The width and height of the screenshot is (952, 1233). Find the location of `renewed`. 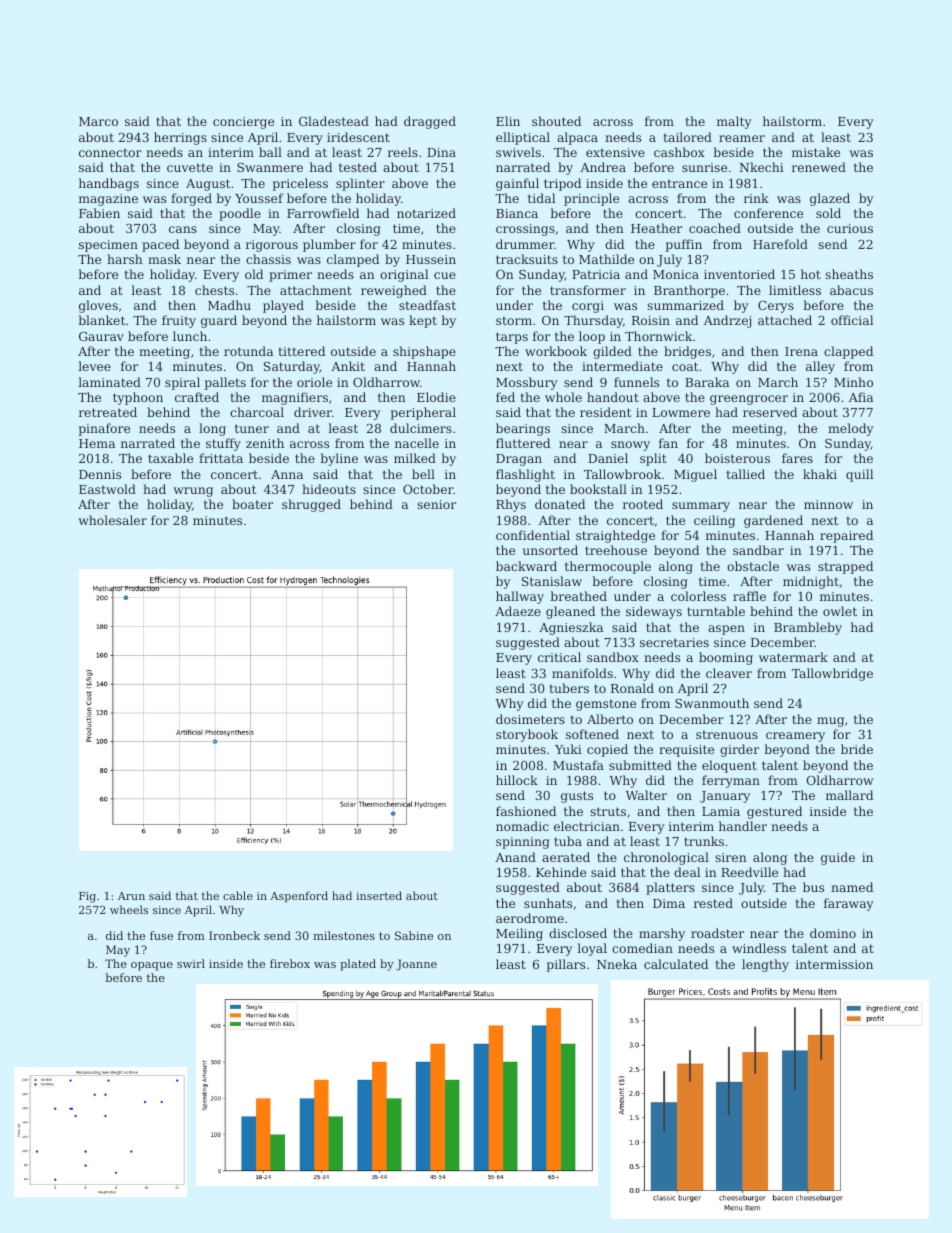

renewed is located at coordinates (819, 167).
